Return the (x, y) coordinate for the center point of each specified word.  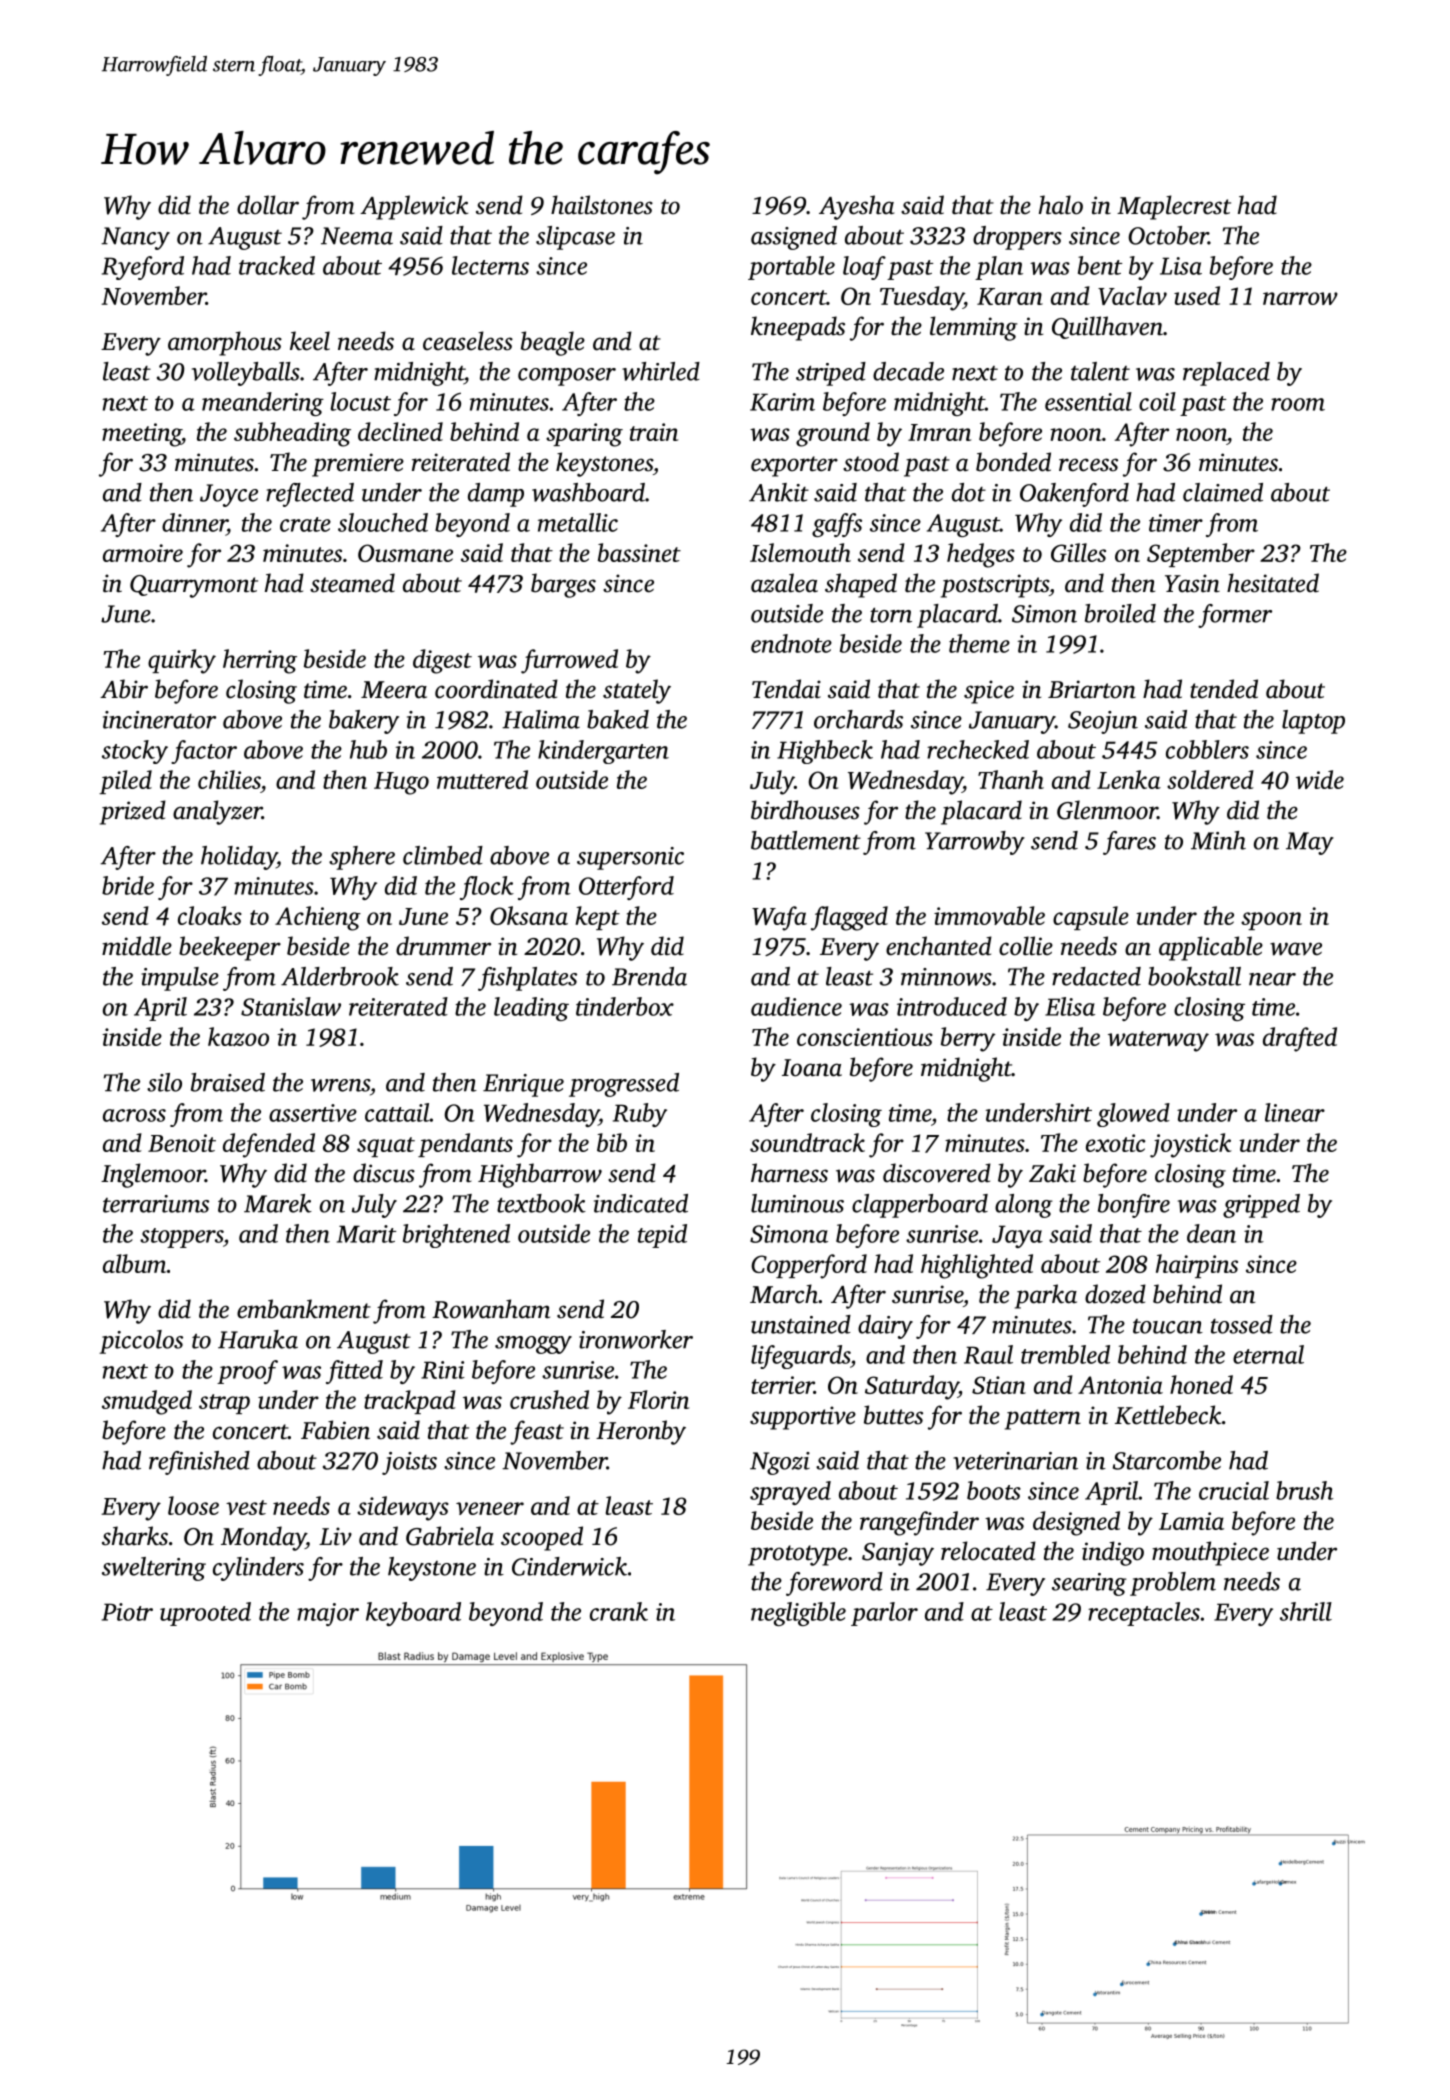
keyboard (413, 1614)
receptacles (1144, 1614)
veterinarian (1015, 1461)
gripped (1261, 1206)
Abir (124, 689)
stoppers (181, 1238)
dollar (268, 205)
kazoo (238, 1036)
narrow (1300, 298)
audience (796, 1006)
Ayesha (856, 207)
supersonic (630, 858)
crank (619, 1611)
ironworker (636, 1339)
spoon (1271, 921)
